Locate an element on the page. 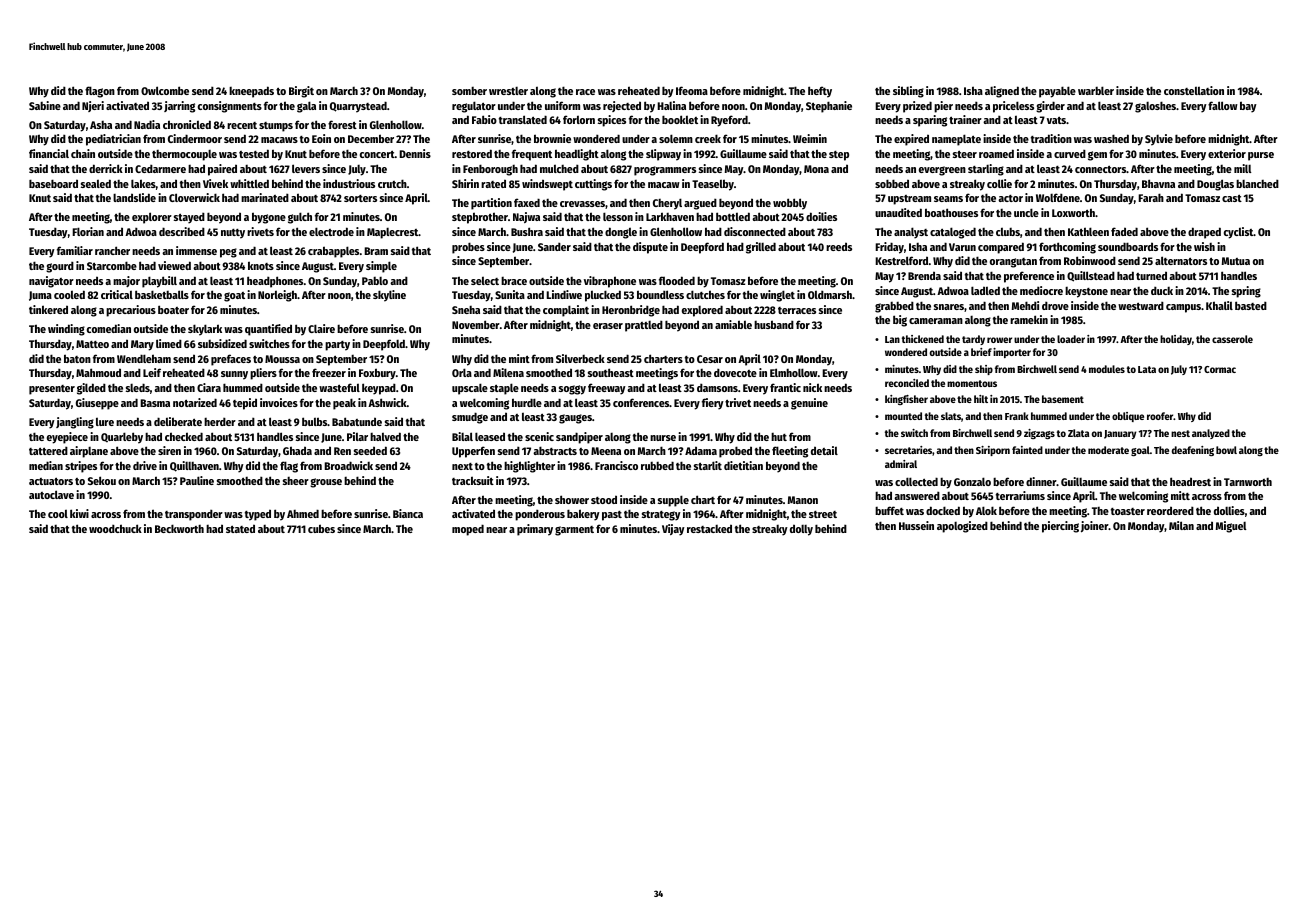 The height and width of the page is (924, 1308). disconnected is located at coordinates (755, 231).
